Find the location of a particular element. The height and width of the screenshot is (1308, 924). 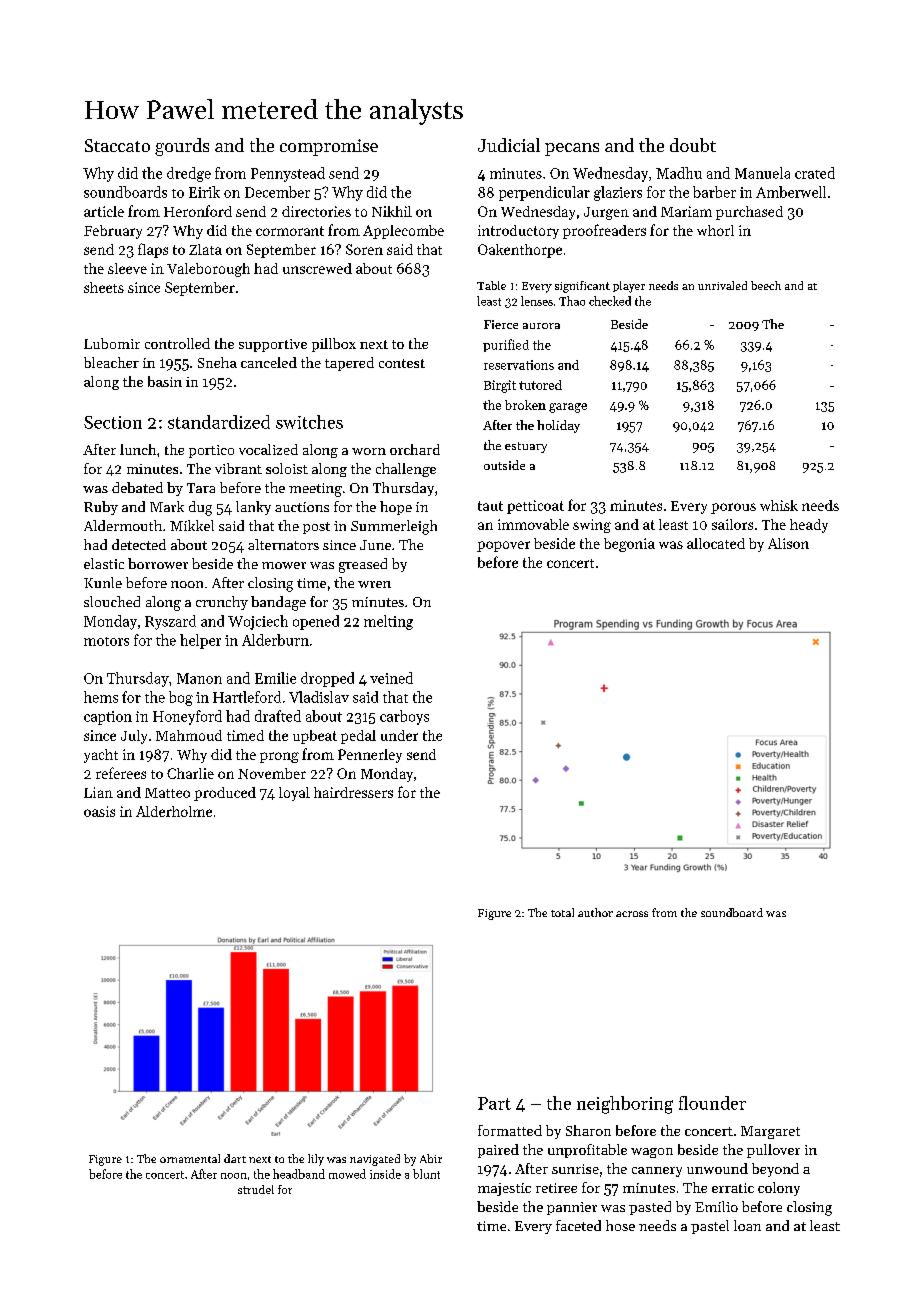

petticoat is located at coordinates (535, 507).
